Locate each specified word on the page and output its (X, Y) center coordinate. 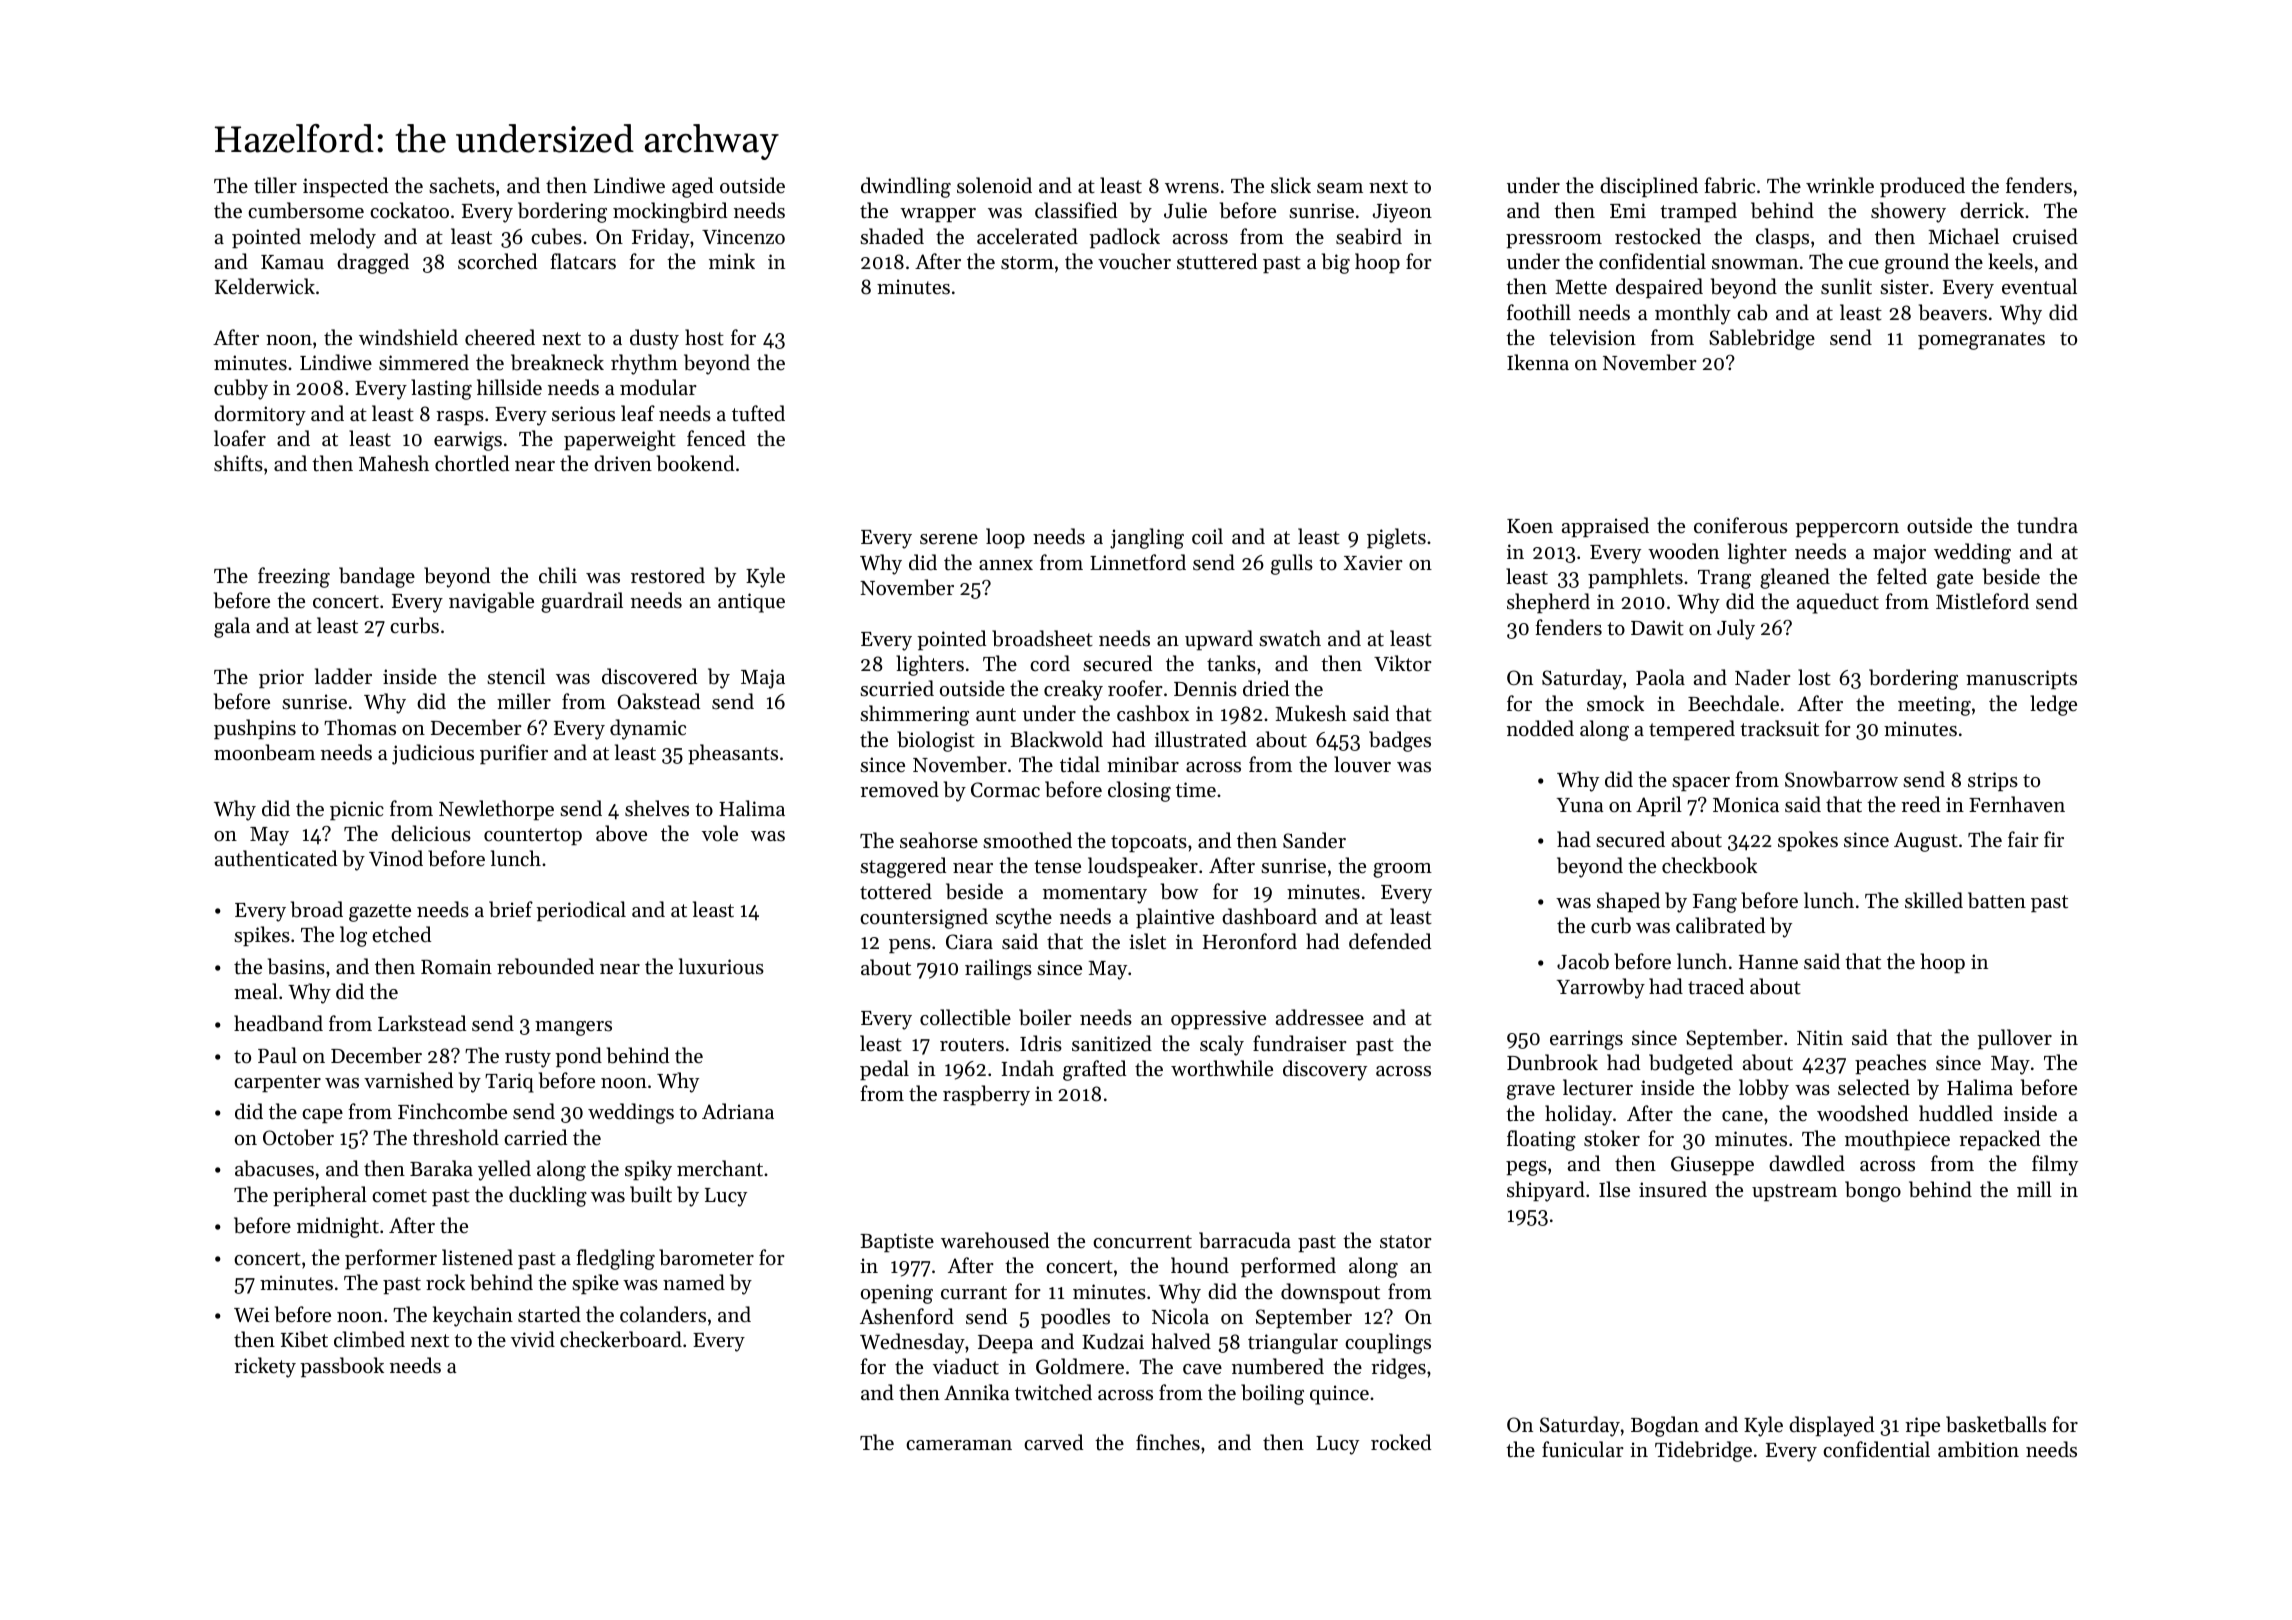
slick (1291, 185)
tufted (758, 413)
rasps (460, 418)
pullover (2014, 1039)
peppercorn (1847, 530)
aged (692, 187)
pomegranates (1981, 341)
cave (1202, 1369)
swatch (1290, 638)
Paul (277, 1055)
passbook (342, 1367)
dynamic (648, 729)
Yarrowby (1601, 988)
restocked (1658, 236)
